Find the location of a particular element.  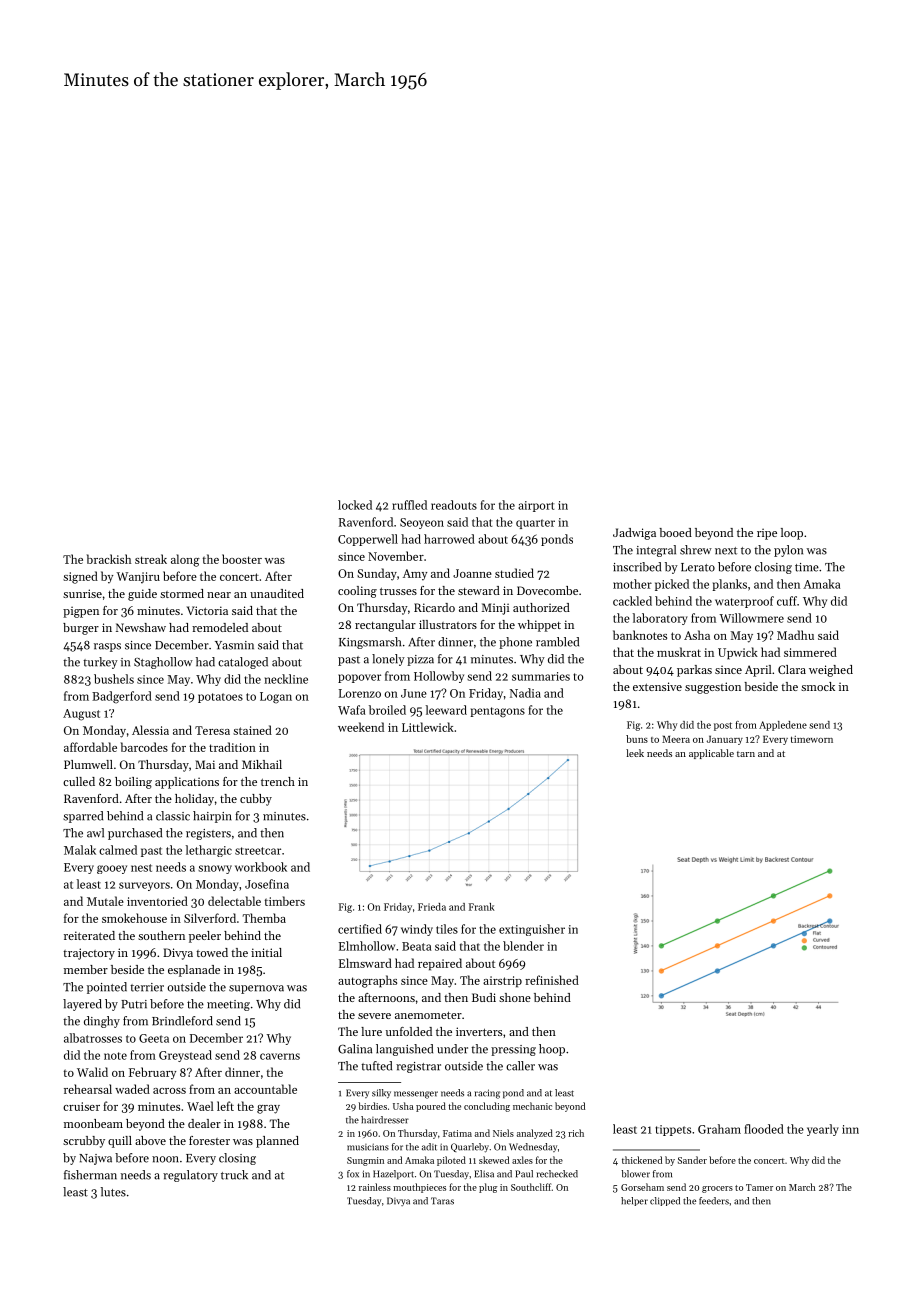

quarter is located at coordinates (535, 524).
